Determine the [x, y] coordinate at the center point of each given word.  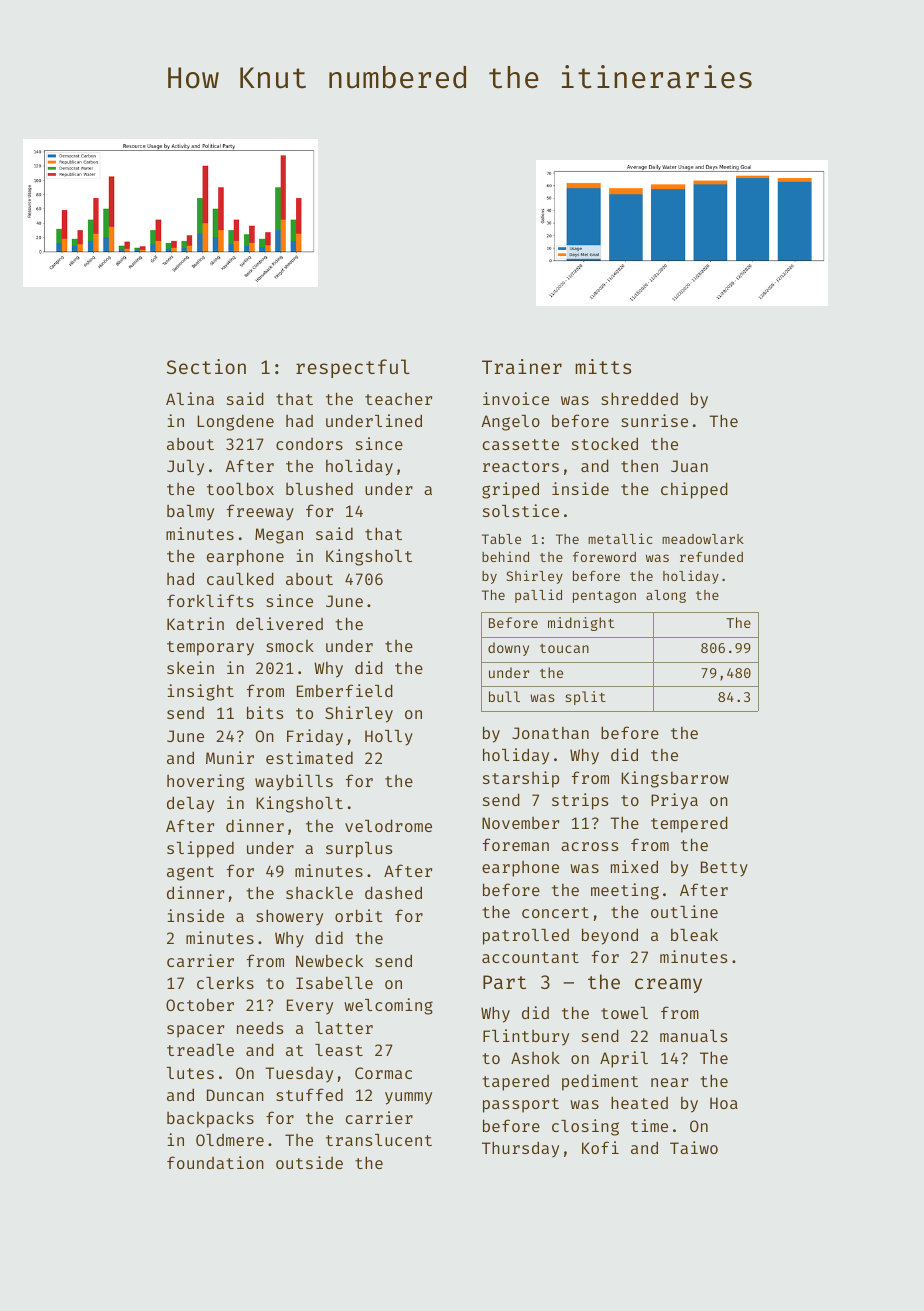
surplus [359, 850]
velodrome [388, 825]
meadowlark [703, 539]
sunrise [654, 420]
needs [260, 1027]
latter [344, 1028]
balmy [190, 512]
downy [508, 649]
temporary [210, 648]
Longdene [235, 422]
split [585, 698]
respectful [353, 368]
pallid [538, 596]
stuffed [309, 1094]
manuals [693, 1036]
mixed [634, 866]
